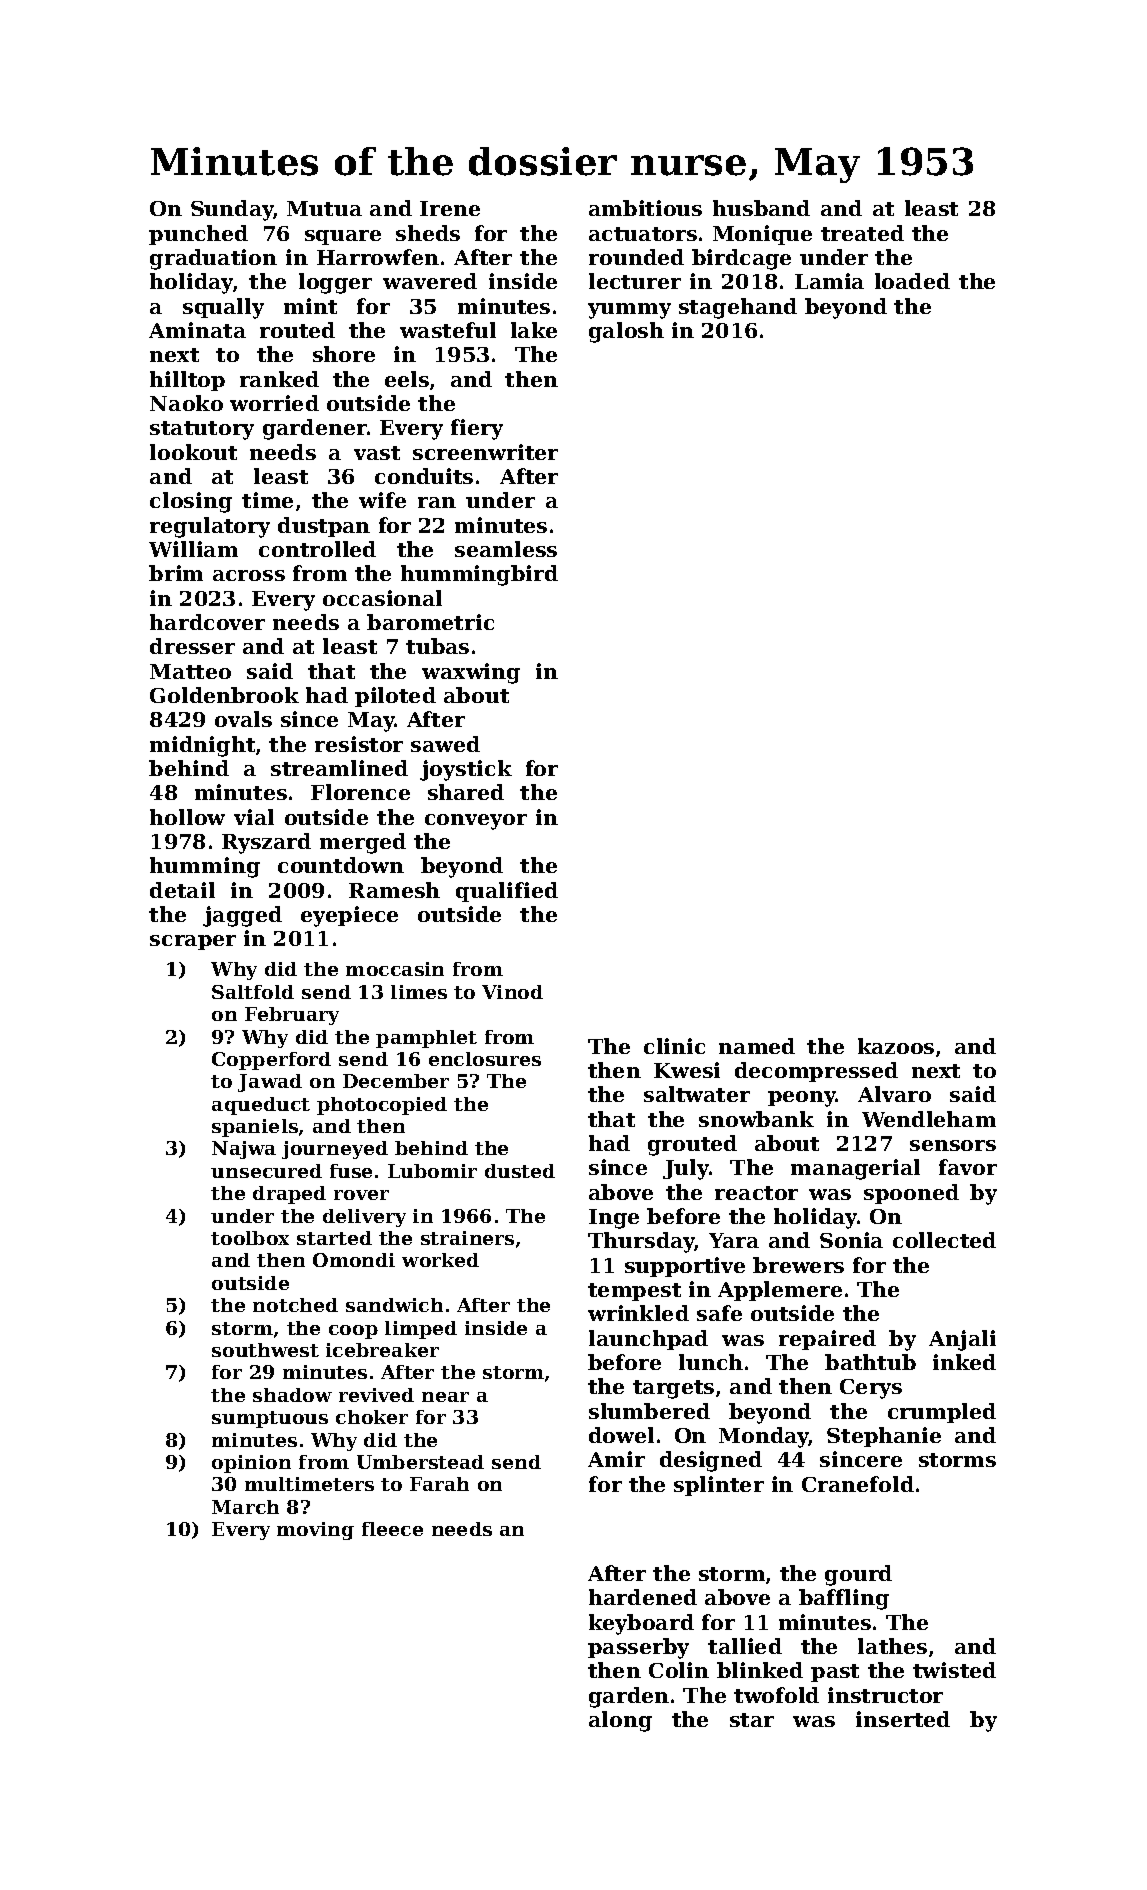 Image resolution: width=1147 pixels, height=1890 pixels. I want to click on occasional, so click(382, 598).
